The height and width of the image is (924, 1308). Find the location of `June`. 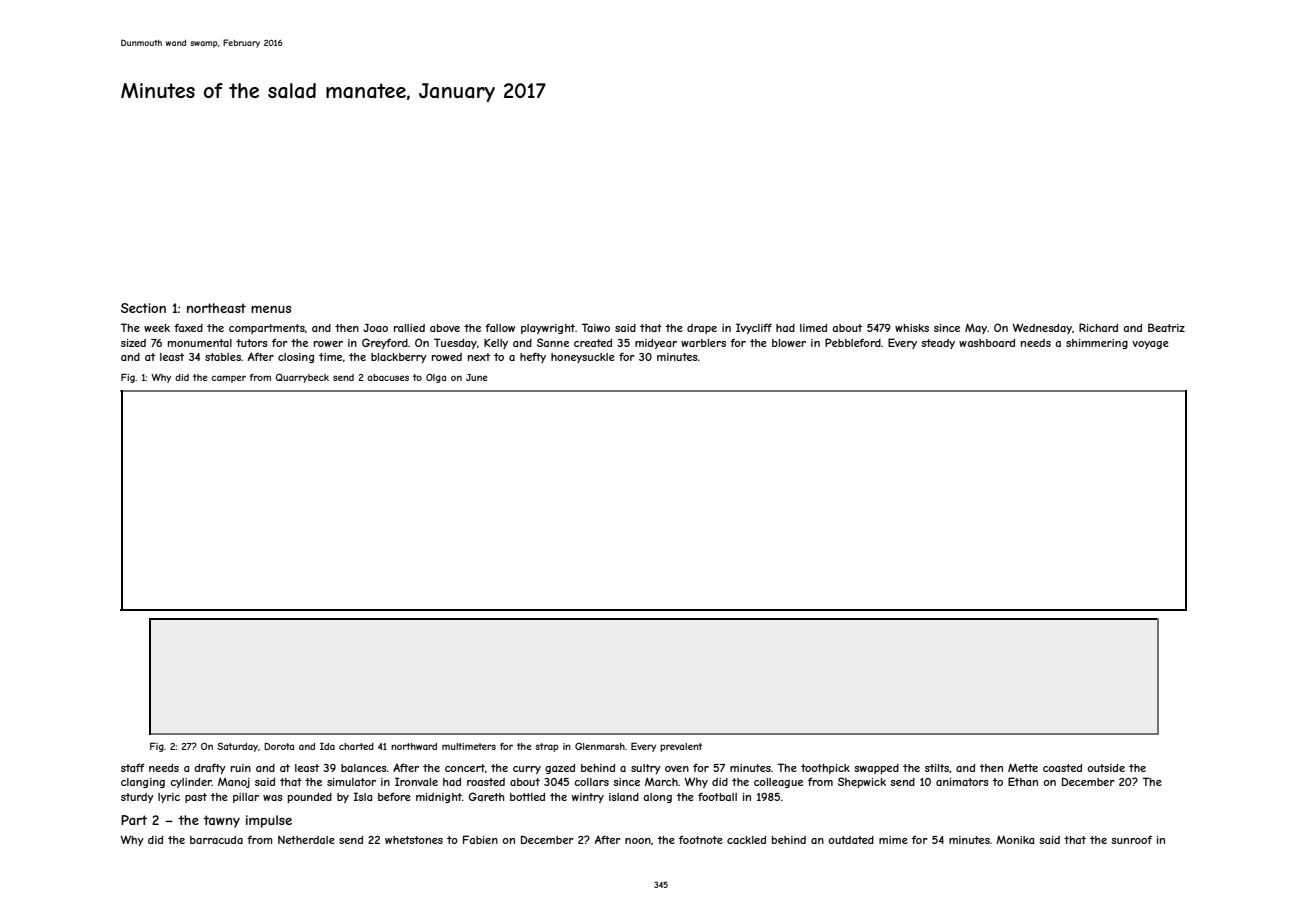

June is located at coordinates (476, 377).
